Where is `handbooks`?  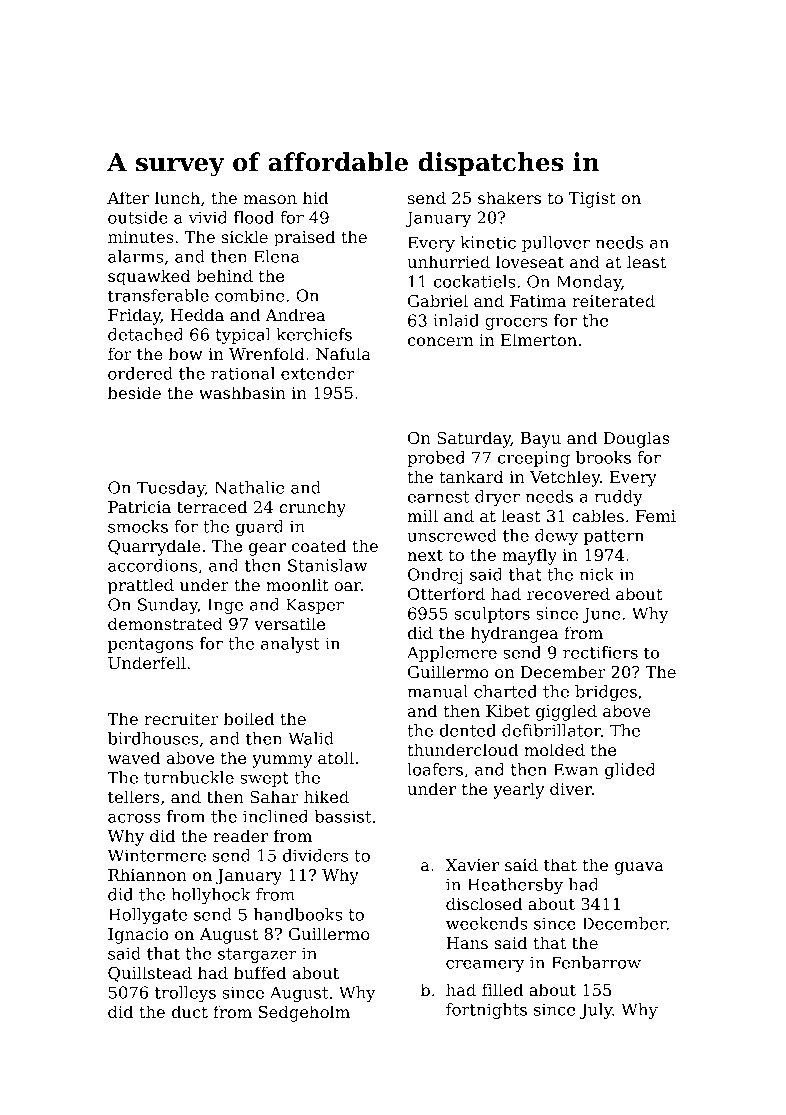 handbooks is located at coordinates (298, 914).
